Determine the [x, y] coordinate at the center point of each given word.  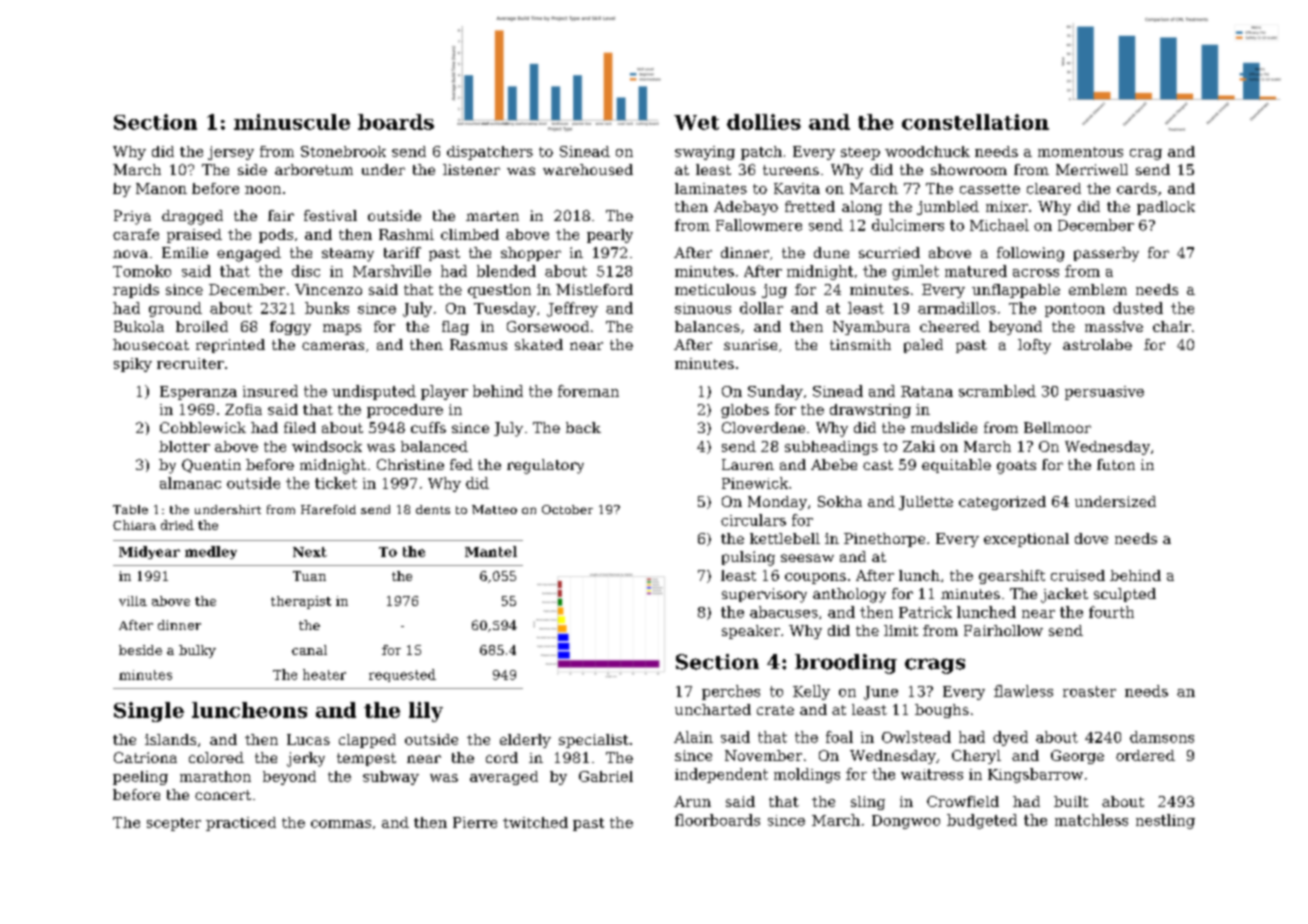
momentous [1080, 152]
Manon [161, 188]
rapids [136, 291]
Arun [692, 801]
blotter [184, 446]
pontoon [1075, 310]
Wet [696, 122]
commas [341, 824]
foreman [588, 391]
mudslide [944, 427]
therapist [301, 602]
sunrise [750, 344]
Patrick [925, 612]
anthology [849, 595]
